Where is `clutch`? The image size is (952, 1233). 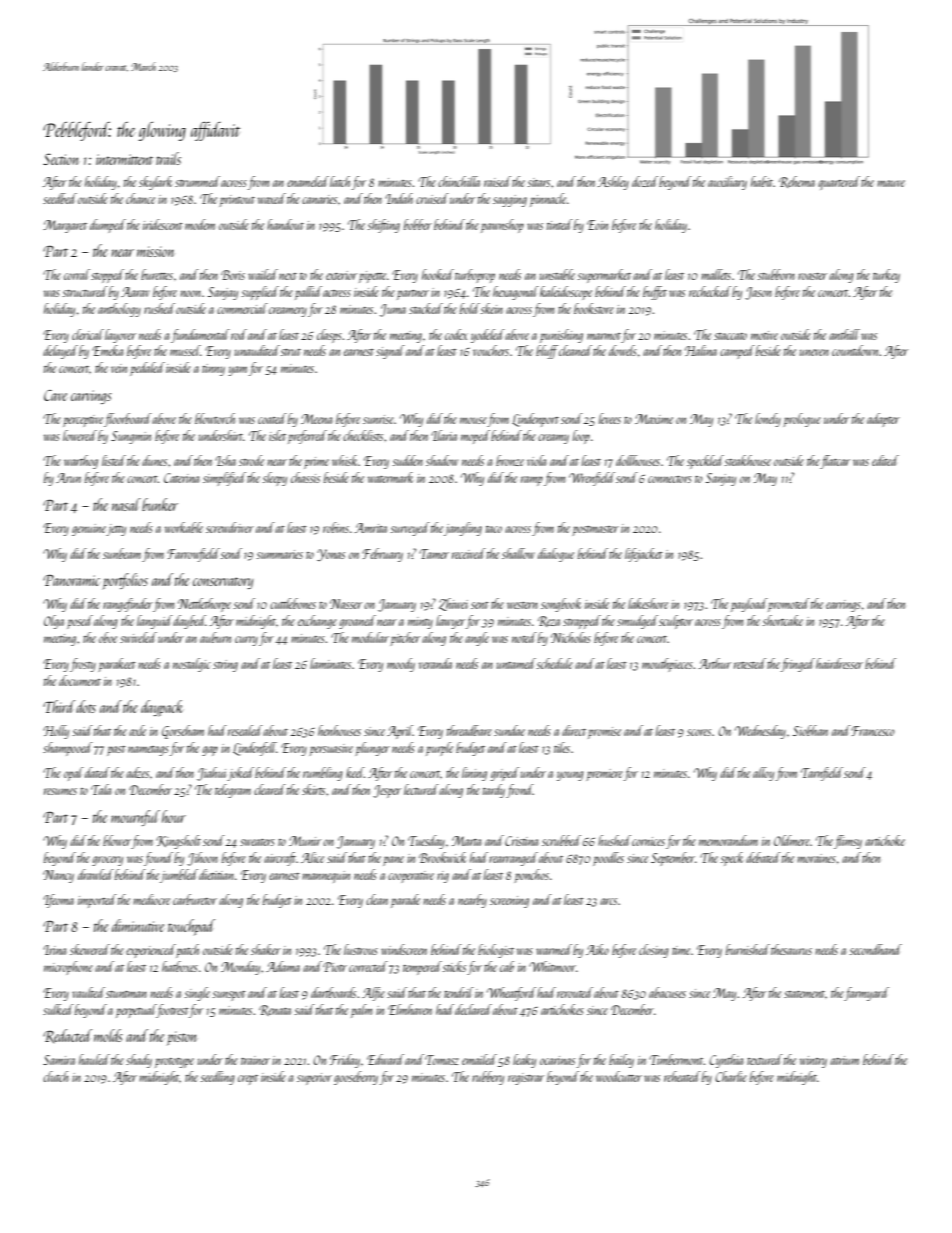 clutch is located at coordinates (55, 1076).
